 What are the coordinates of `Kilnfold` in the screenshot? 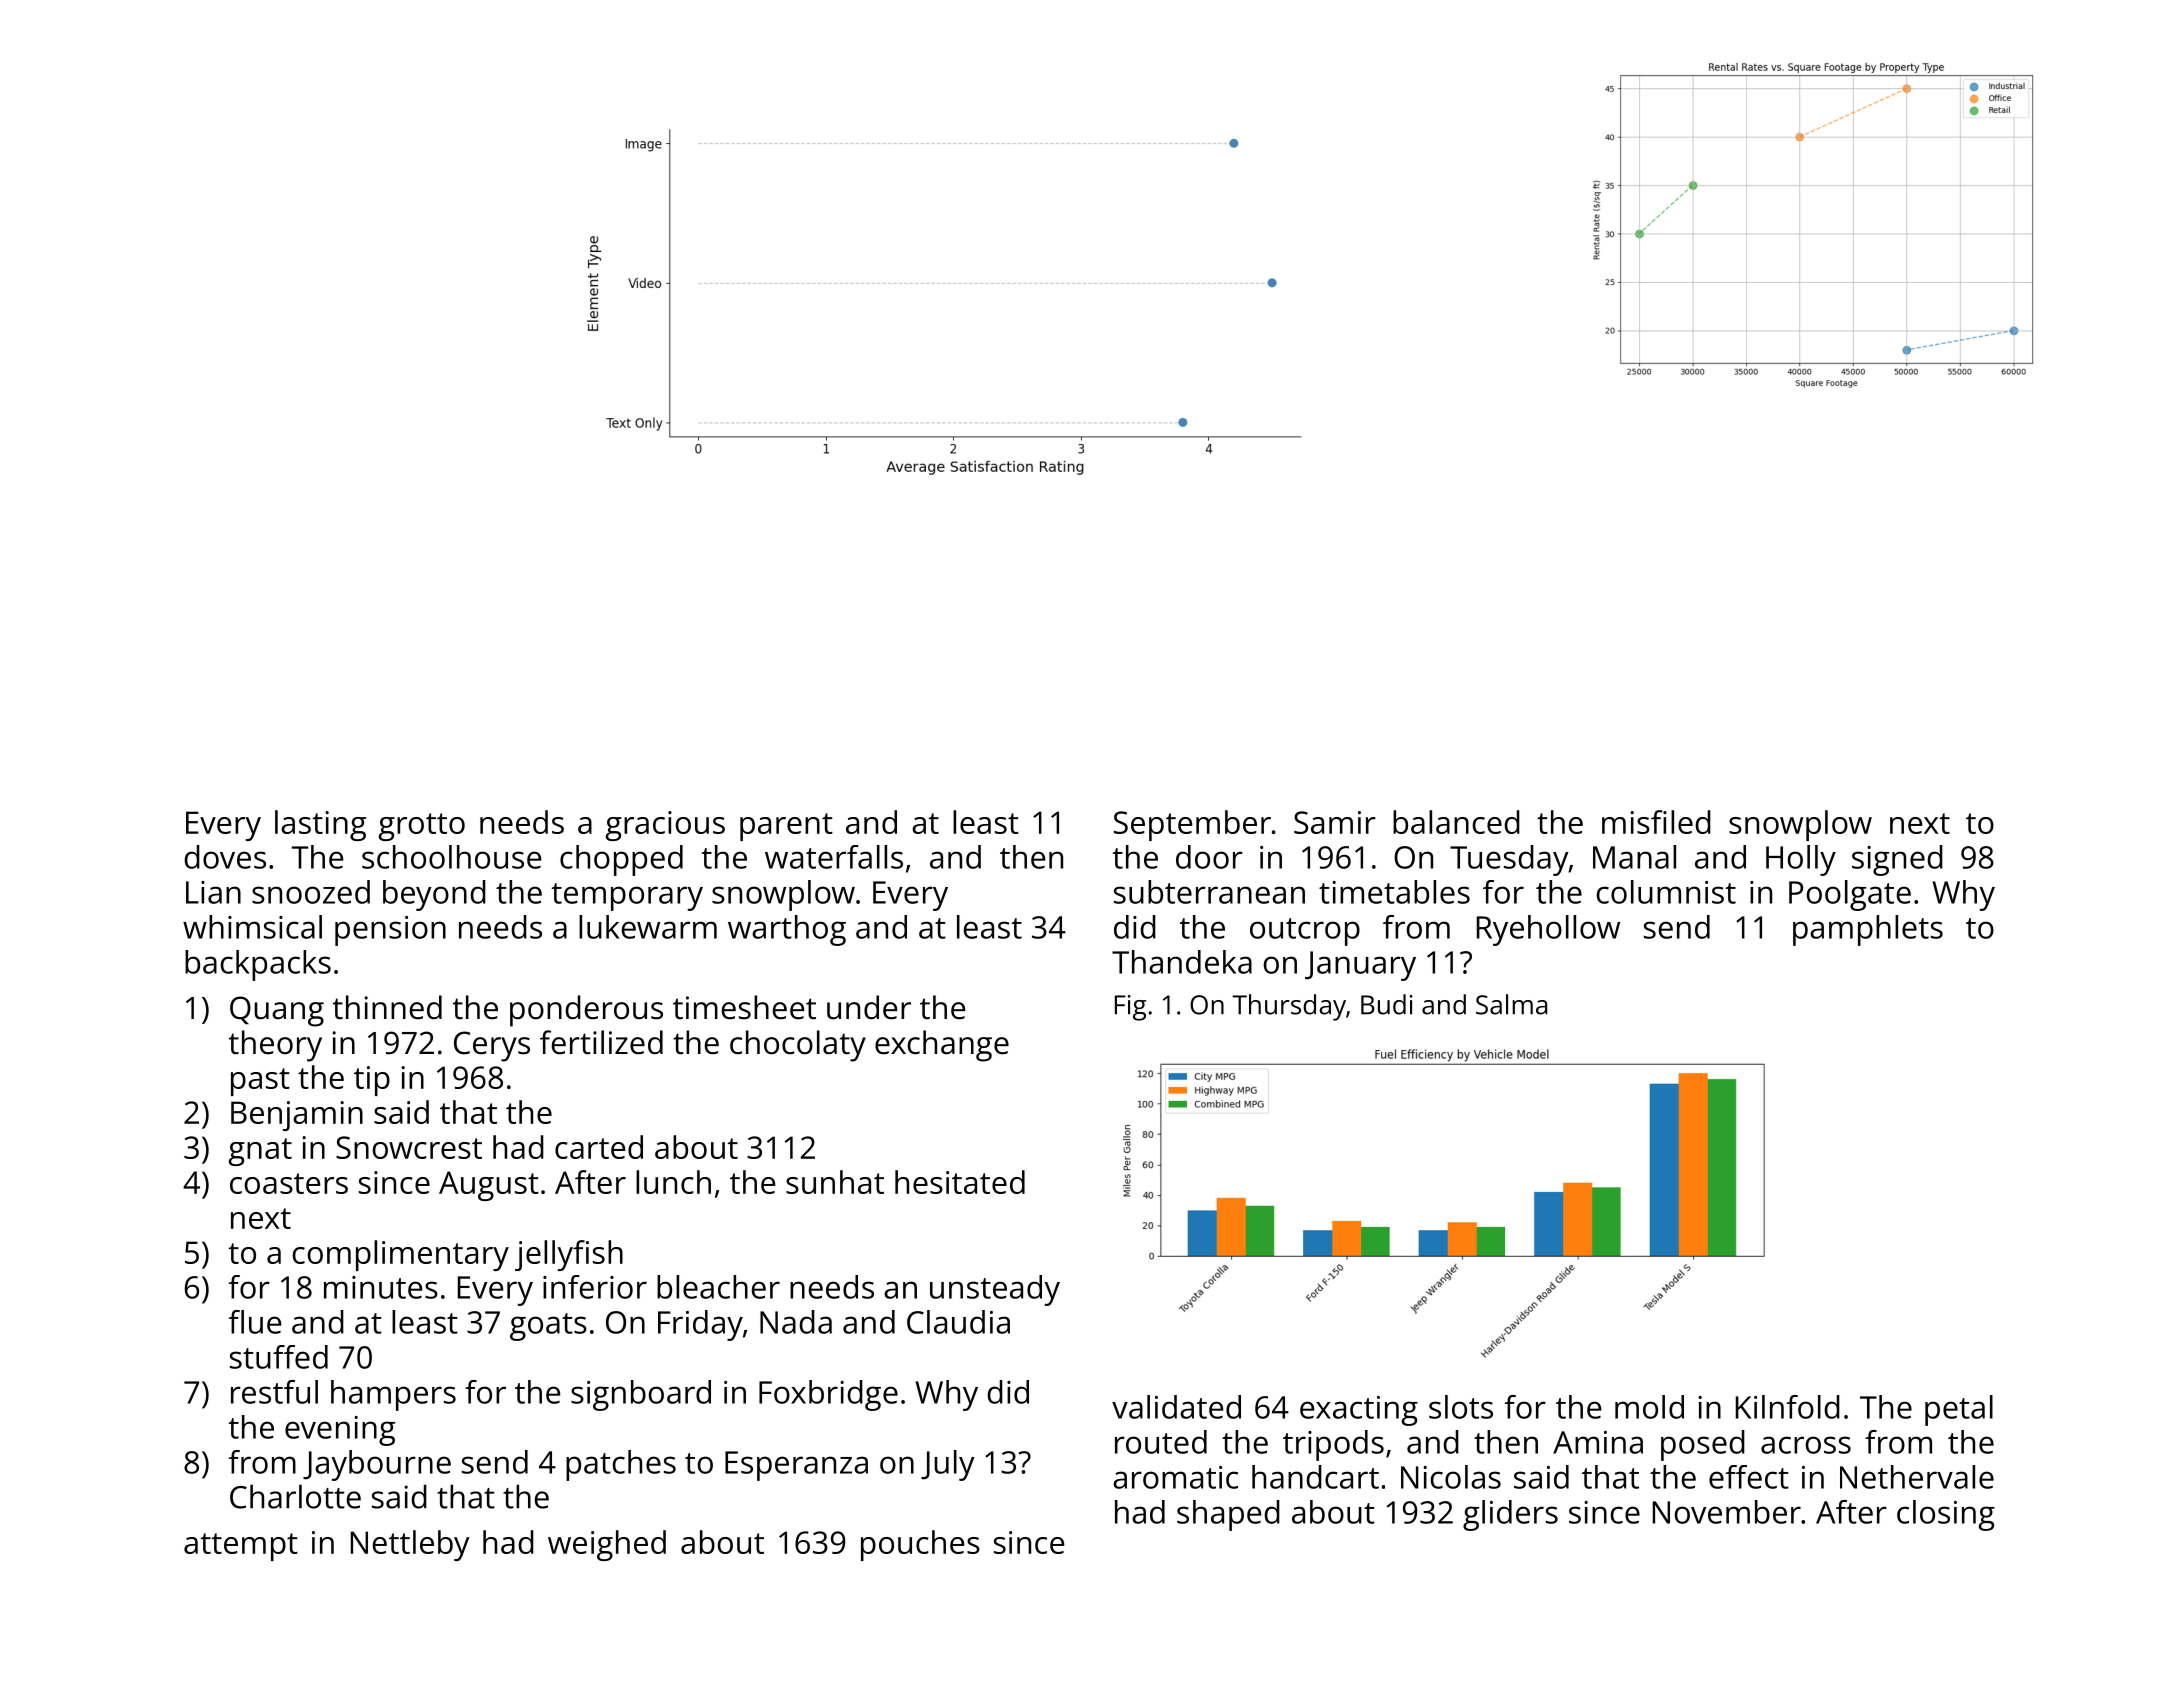 It's located at (1788, 1407).
